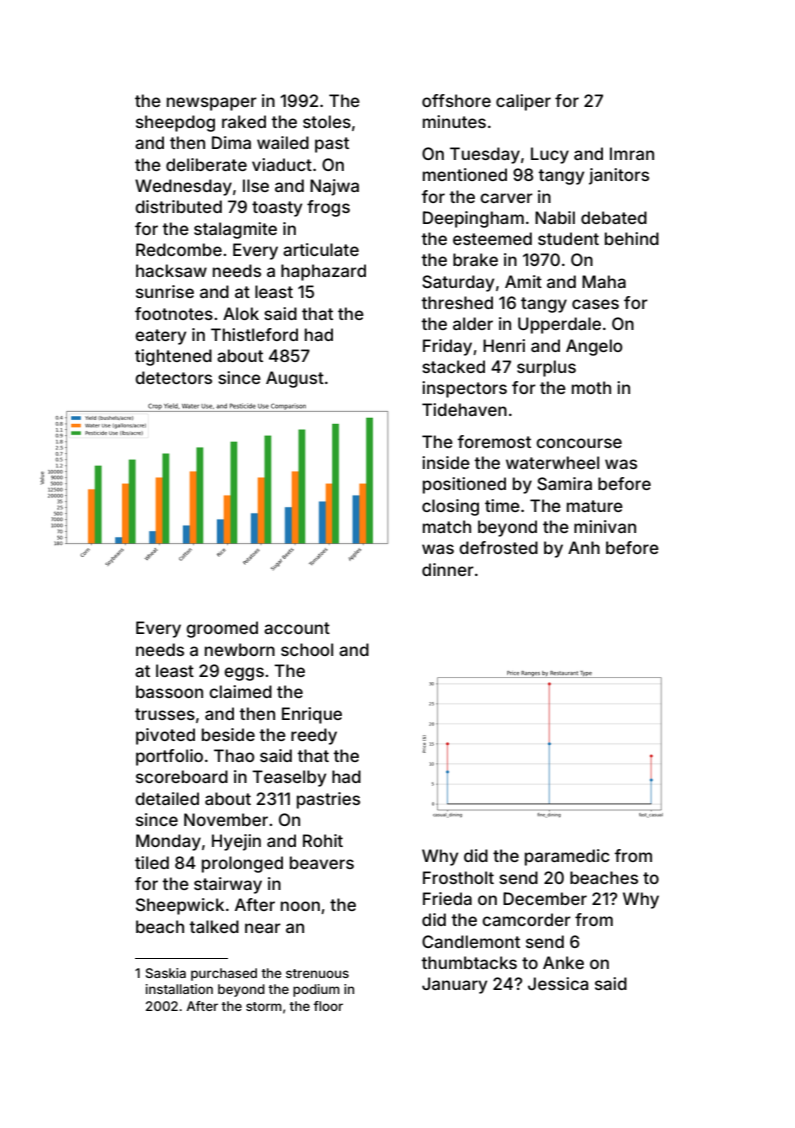 The height and width of the page is (1128, 795). Describe the element at coordinates (212, 104) in the page. I see `newspaper` at that location.
